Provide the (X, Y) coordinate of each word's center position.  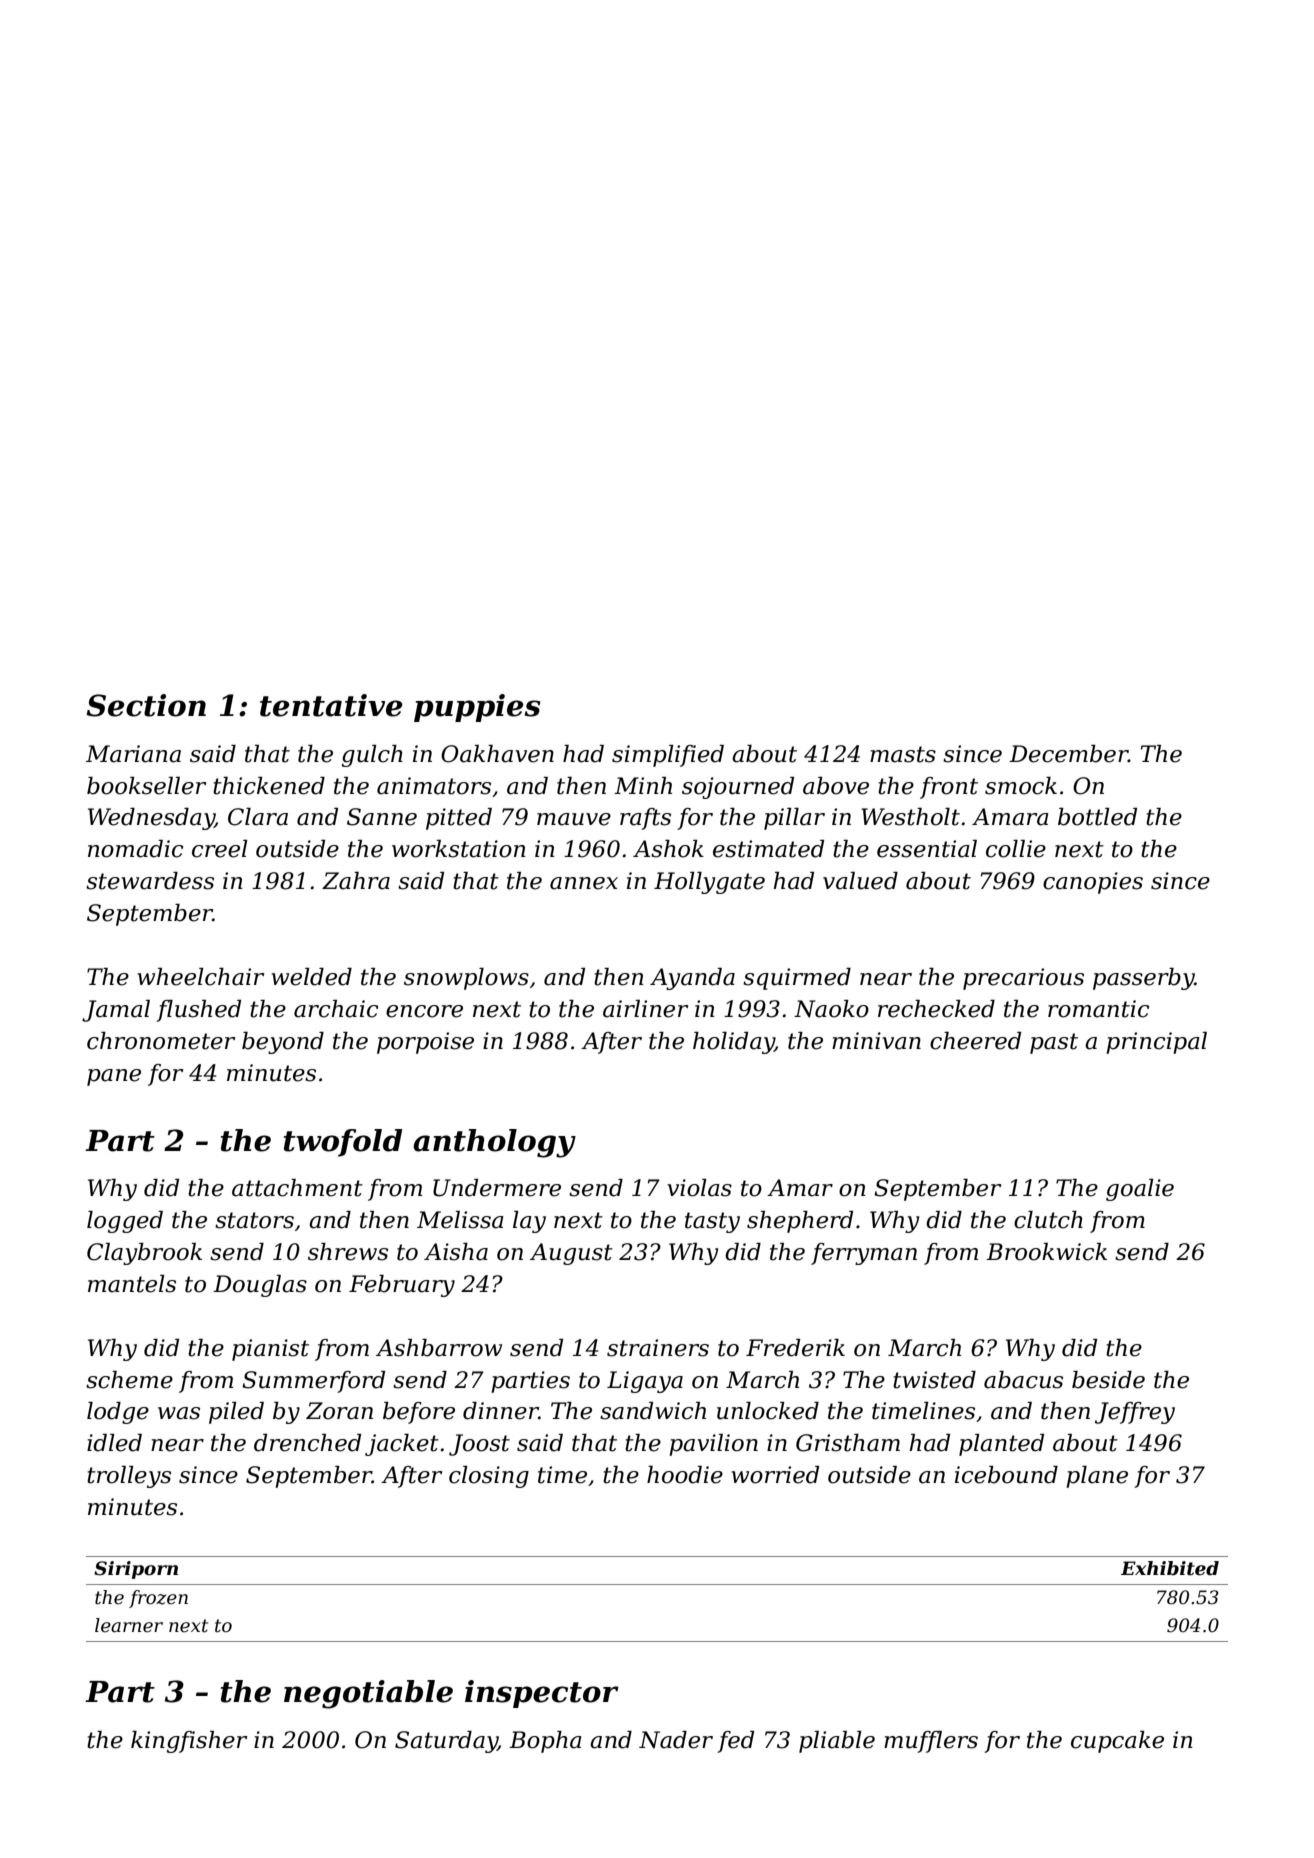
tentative (331, 705)
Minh (643, 785)
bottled (1097, 817)
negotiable (368, 1694)
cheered (975, 1041)
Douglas (260, 1286)
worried (775, 1475)
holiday (734, 1043)
